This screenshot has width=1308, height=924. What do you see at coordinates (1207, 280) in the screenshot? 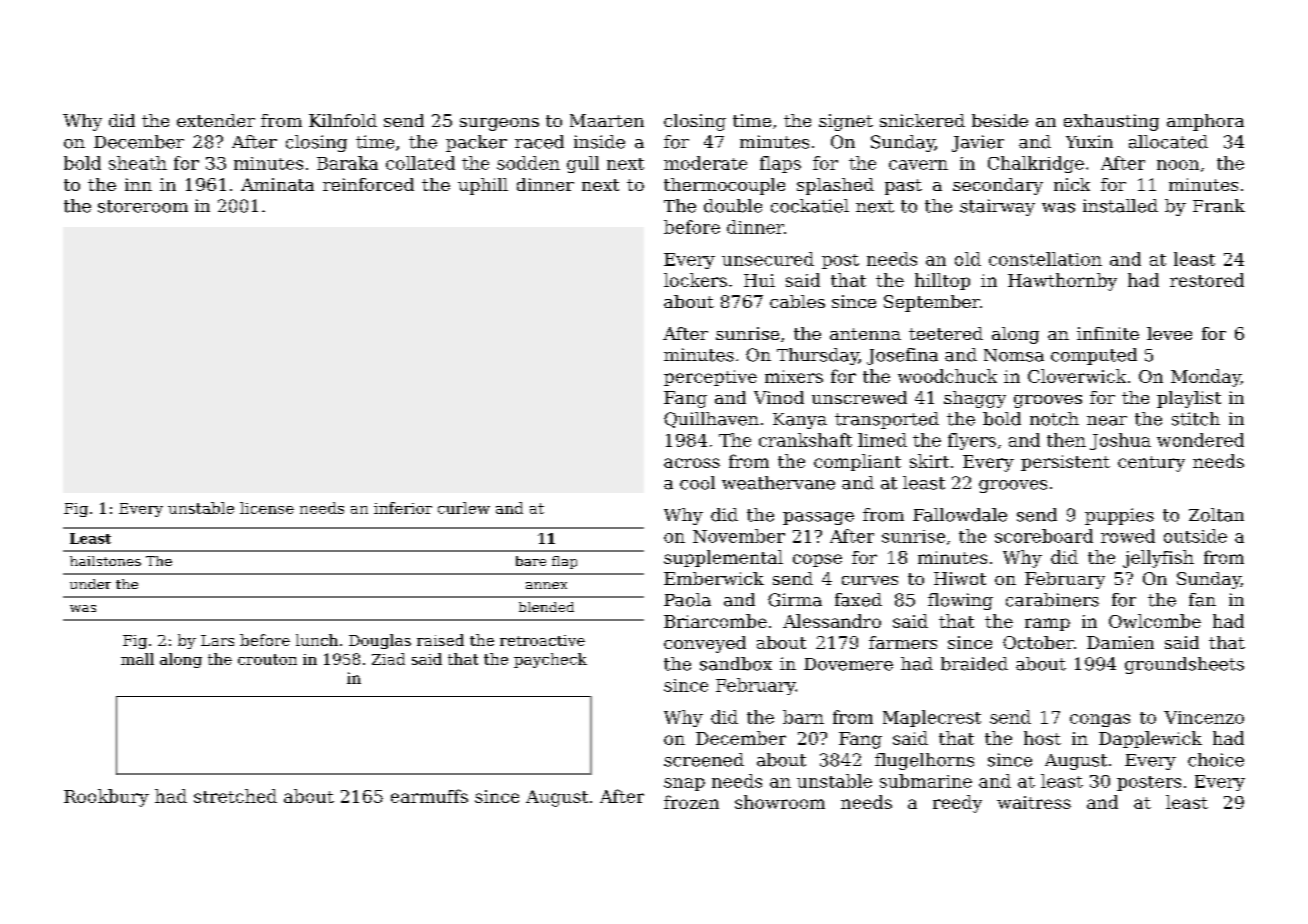
I see `restored` at bounding box center [1207, 280].
